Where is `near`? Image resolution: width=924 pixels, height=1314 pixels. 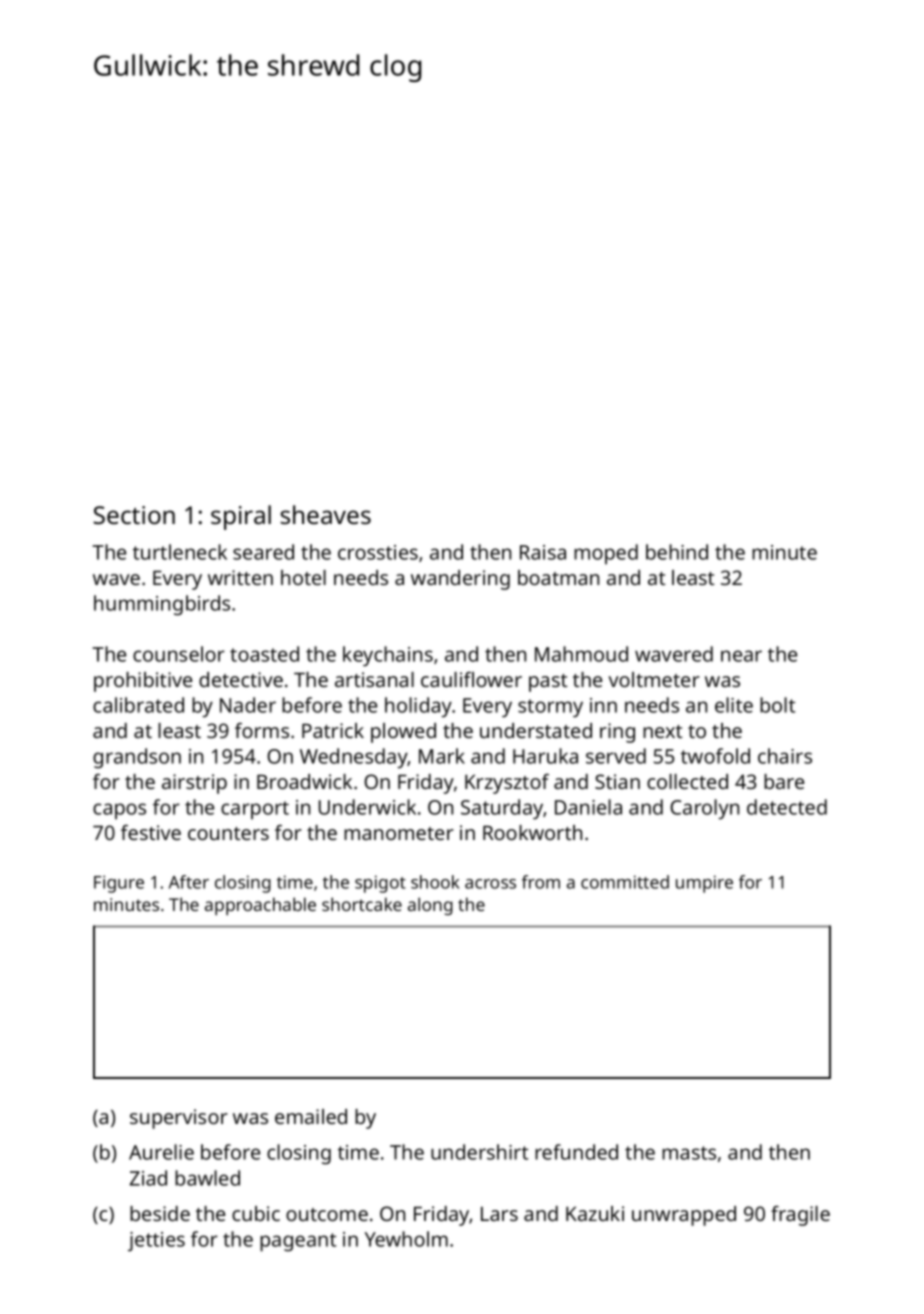 near is located at coordinates (741, 656).
